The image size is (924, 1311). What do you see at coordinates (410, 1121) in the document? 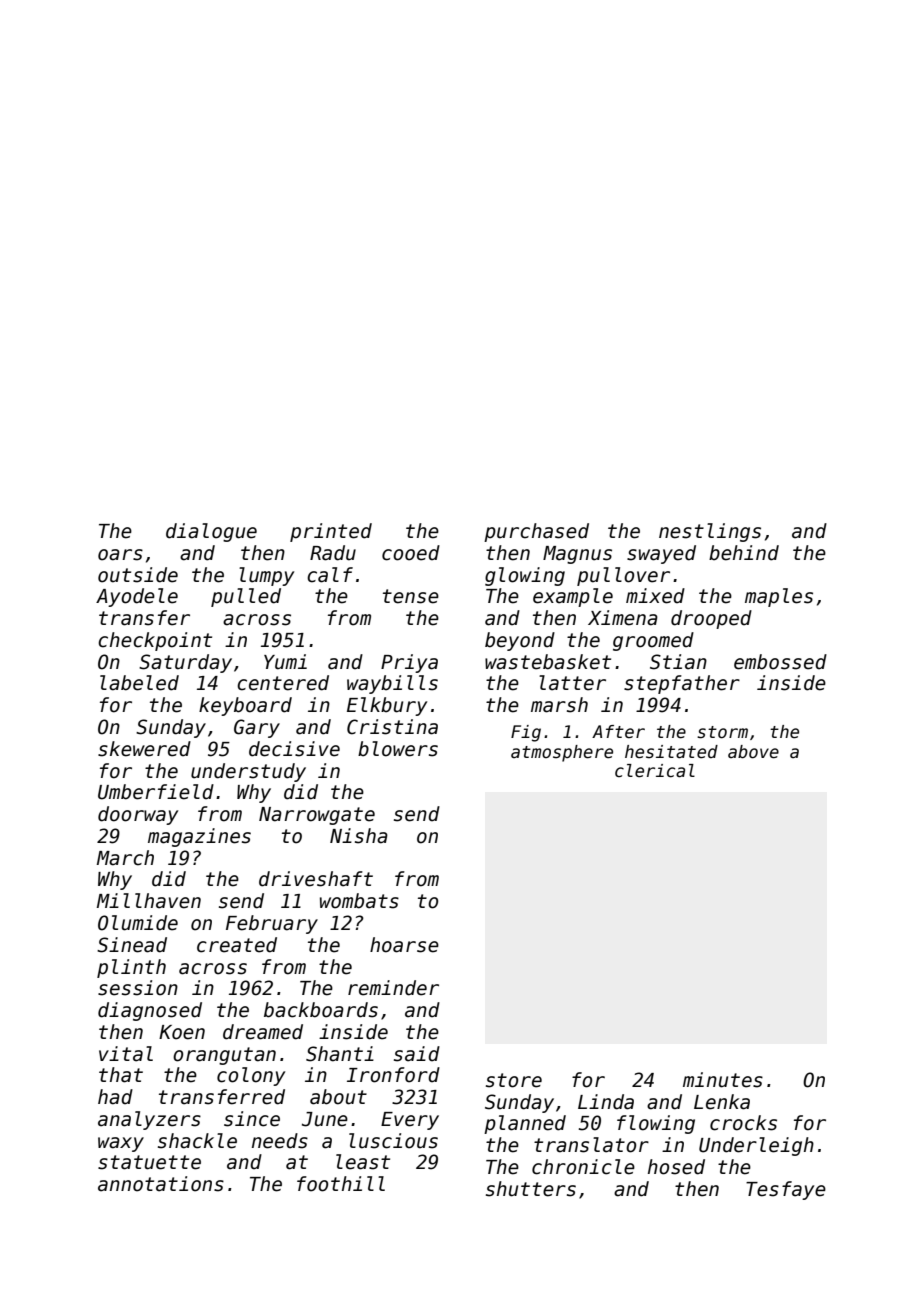
I see `Every` at bounding box center [410, 1121].
